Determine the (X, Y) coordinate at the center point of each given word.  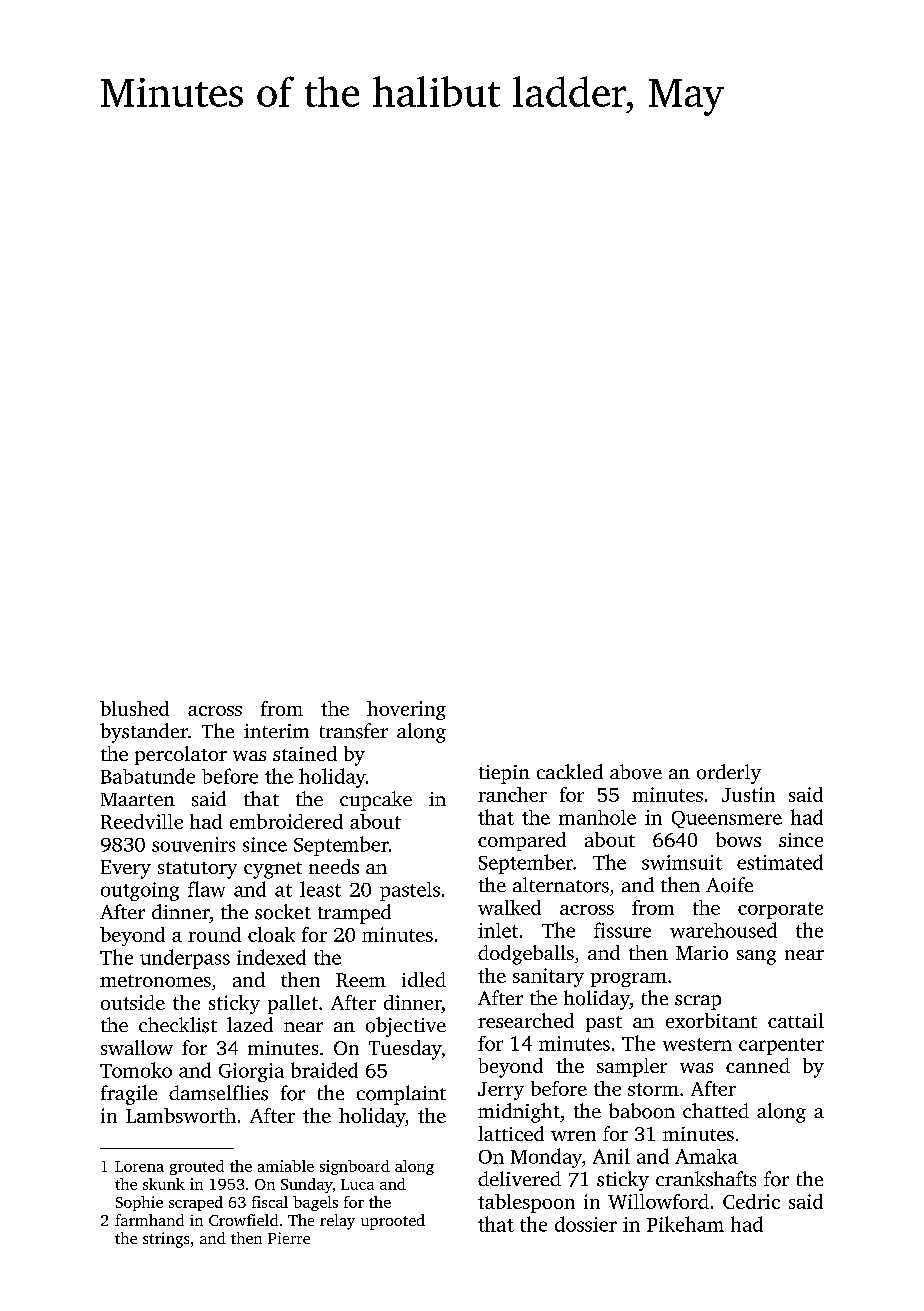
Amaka (706, 1156)
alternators (561, 885)
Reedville (142, 821)
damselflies (218, 1093)
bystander (144, 733)
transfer (354, 731)
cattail (796, 1020)
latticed (511, 1133)
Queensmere (727, 819)
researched (526, 1020)
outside (133, 1002)
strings (166, 1240)
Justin (748, 794)
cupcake (376, 801)
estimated (780, 862)
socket (283, 912)
